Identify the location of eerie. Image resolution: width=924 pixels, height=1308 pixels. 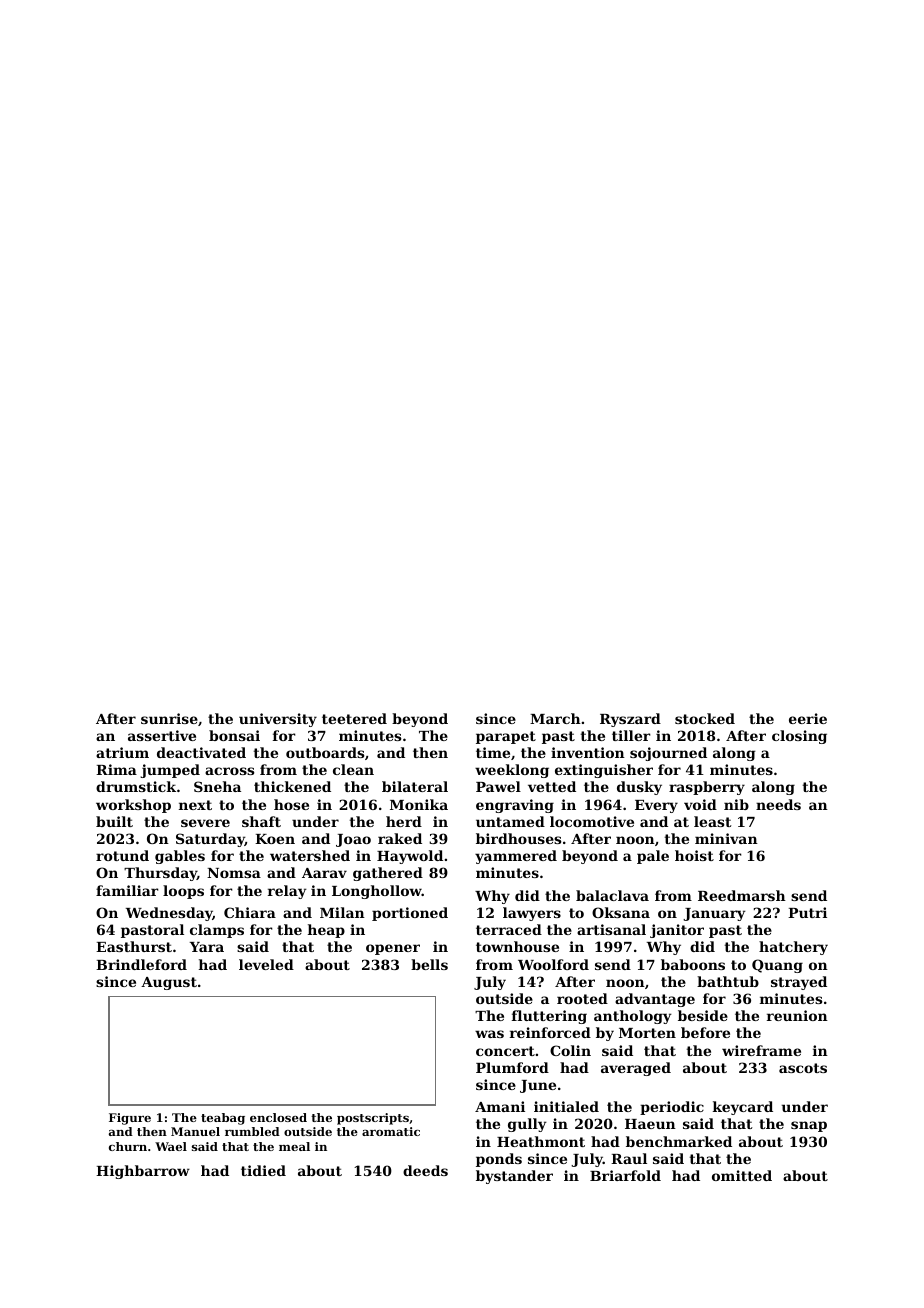
(808, 718).
